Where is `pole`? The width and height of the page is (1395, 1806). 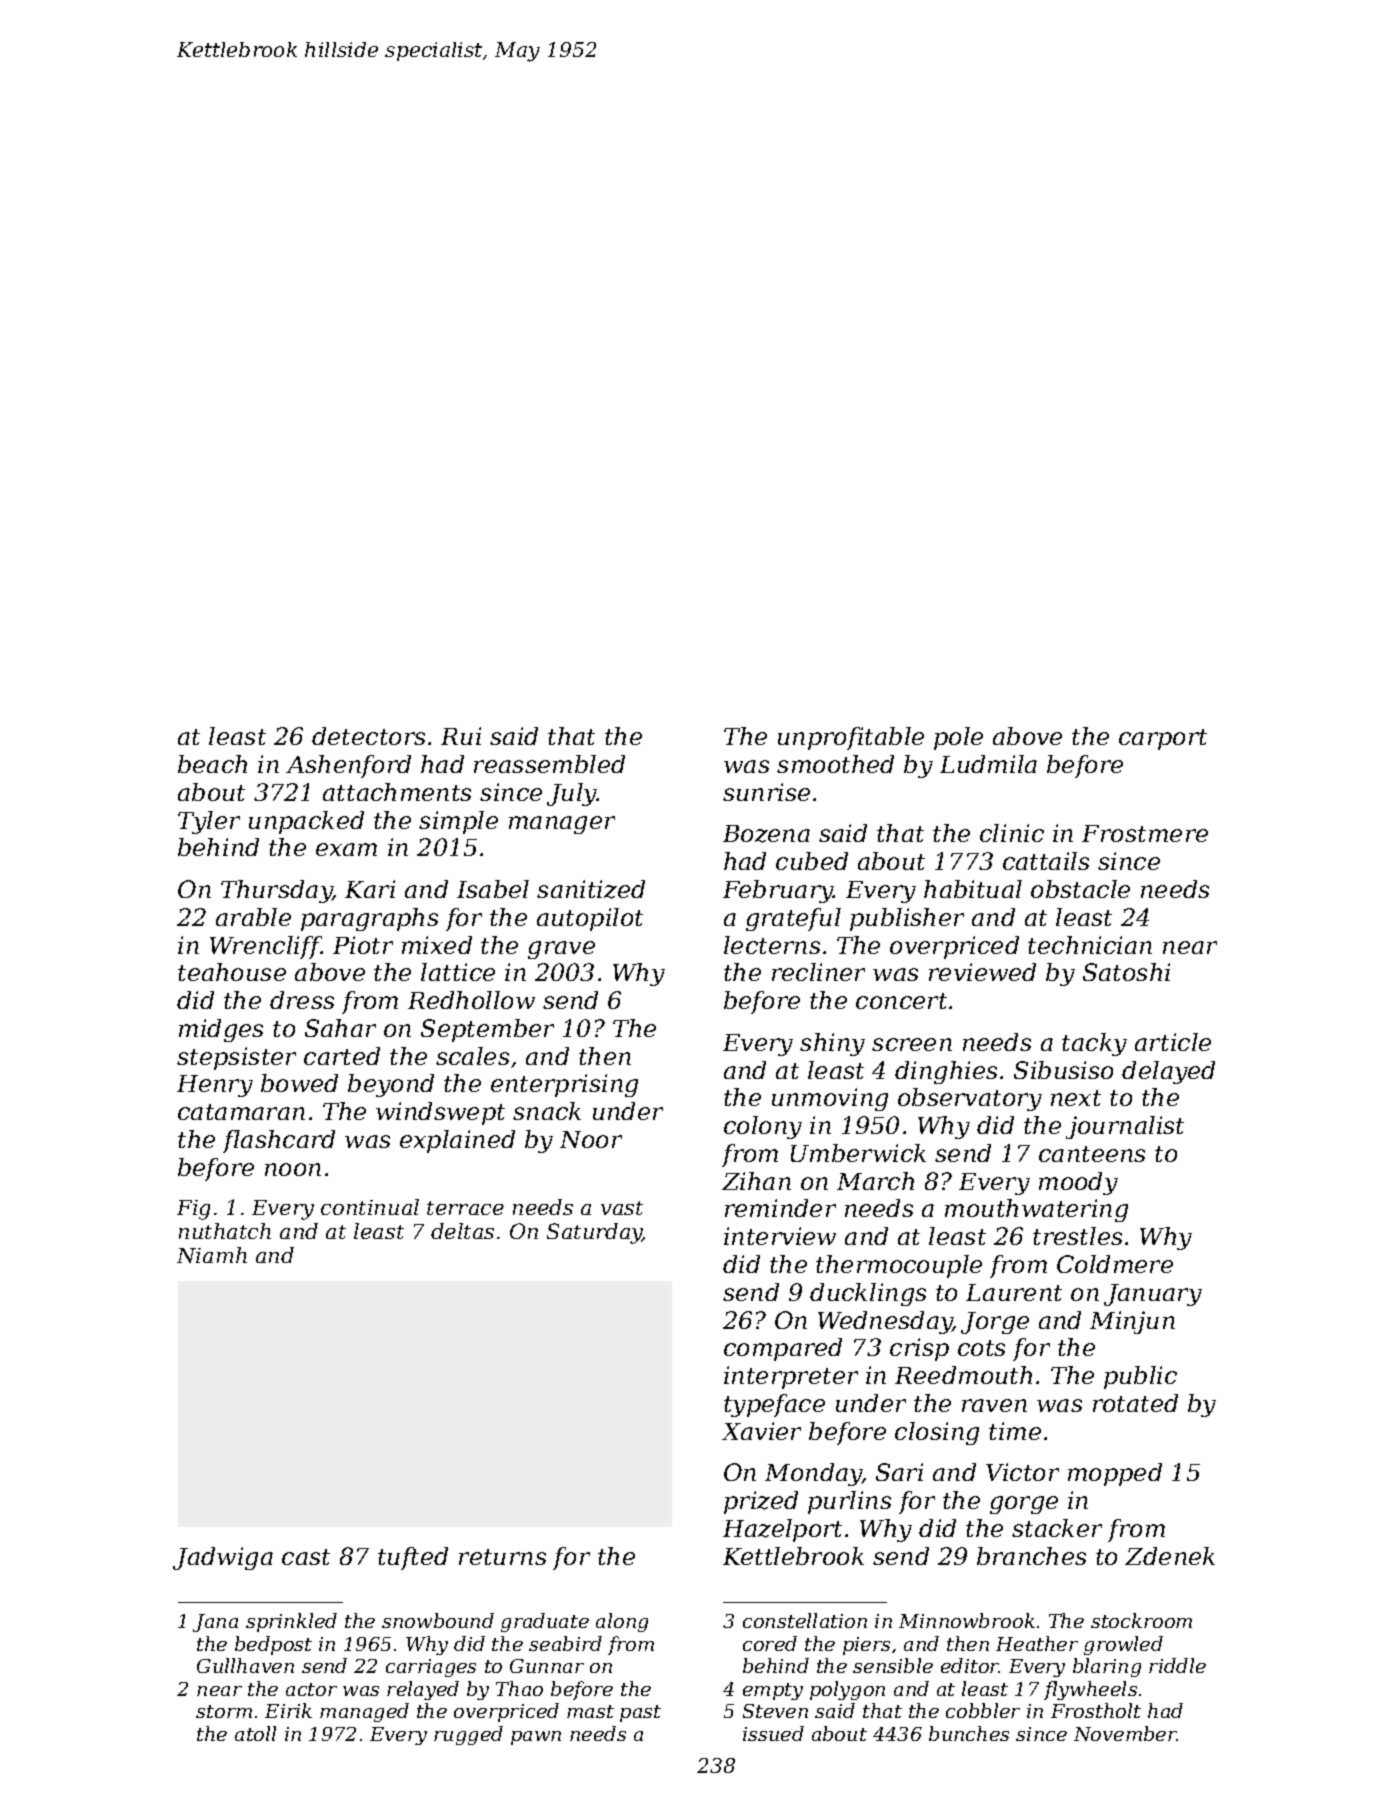
pole is located at coordinates (958, 738).
